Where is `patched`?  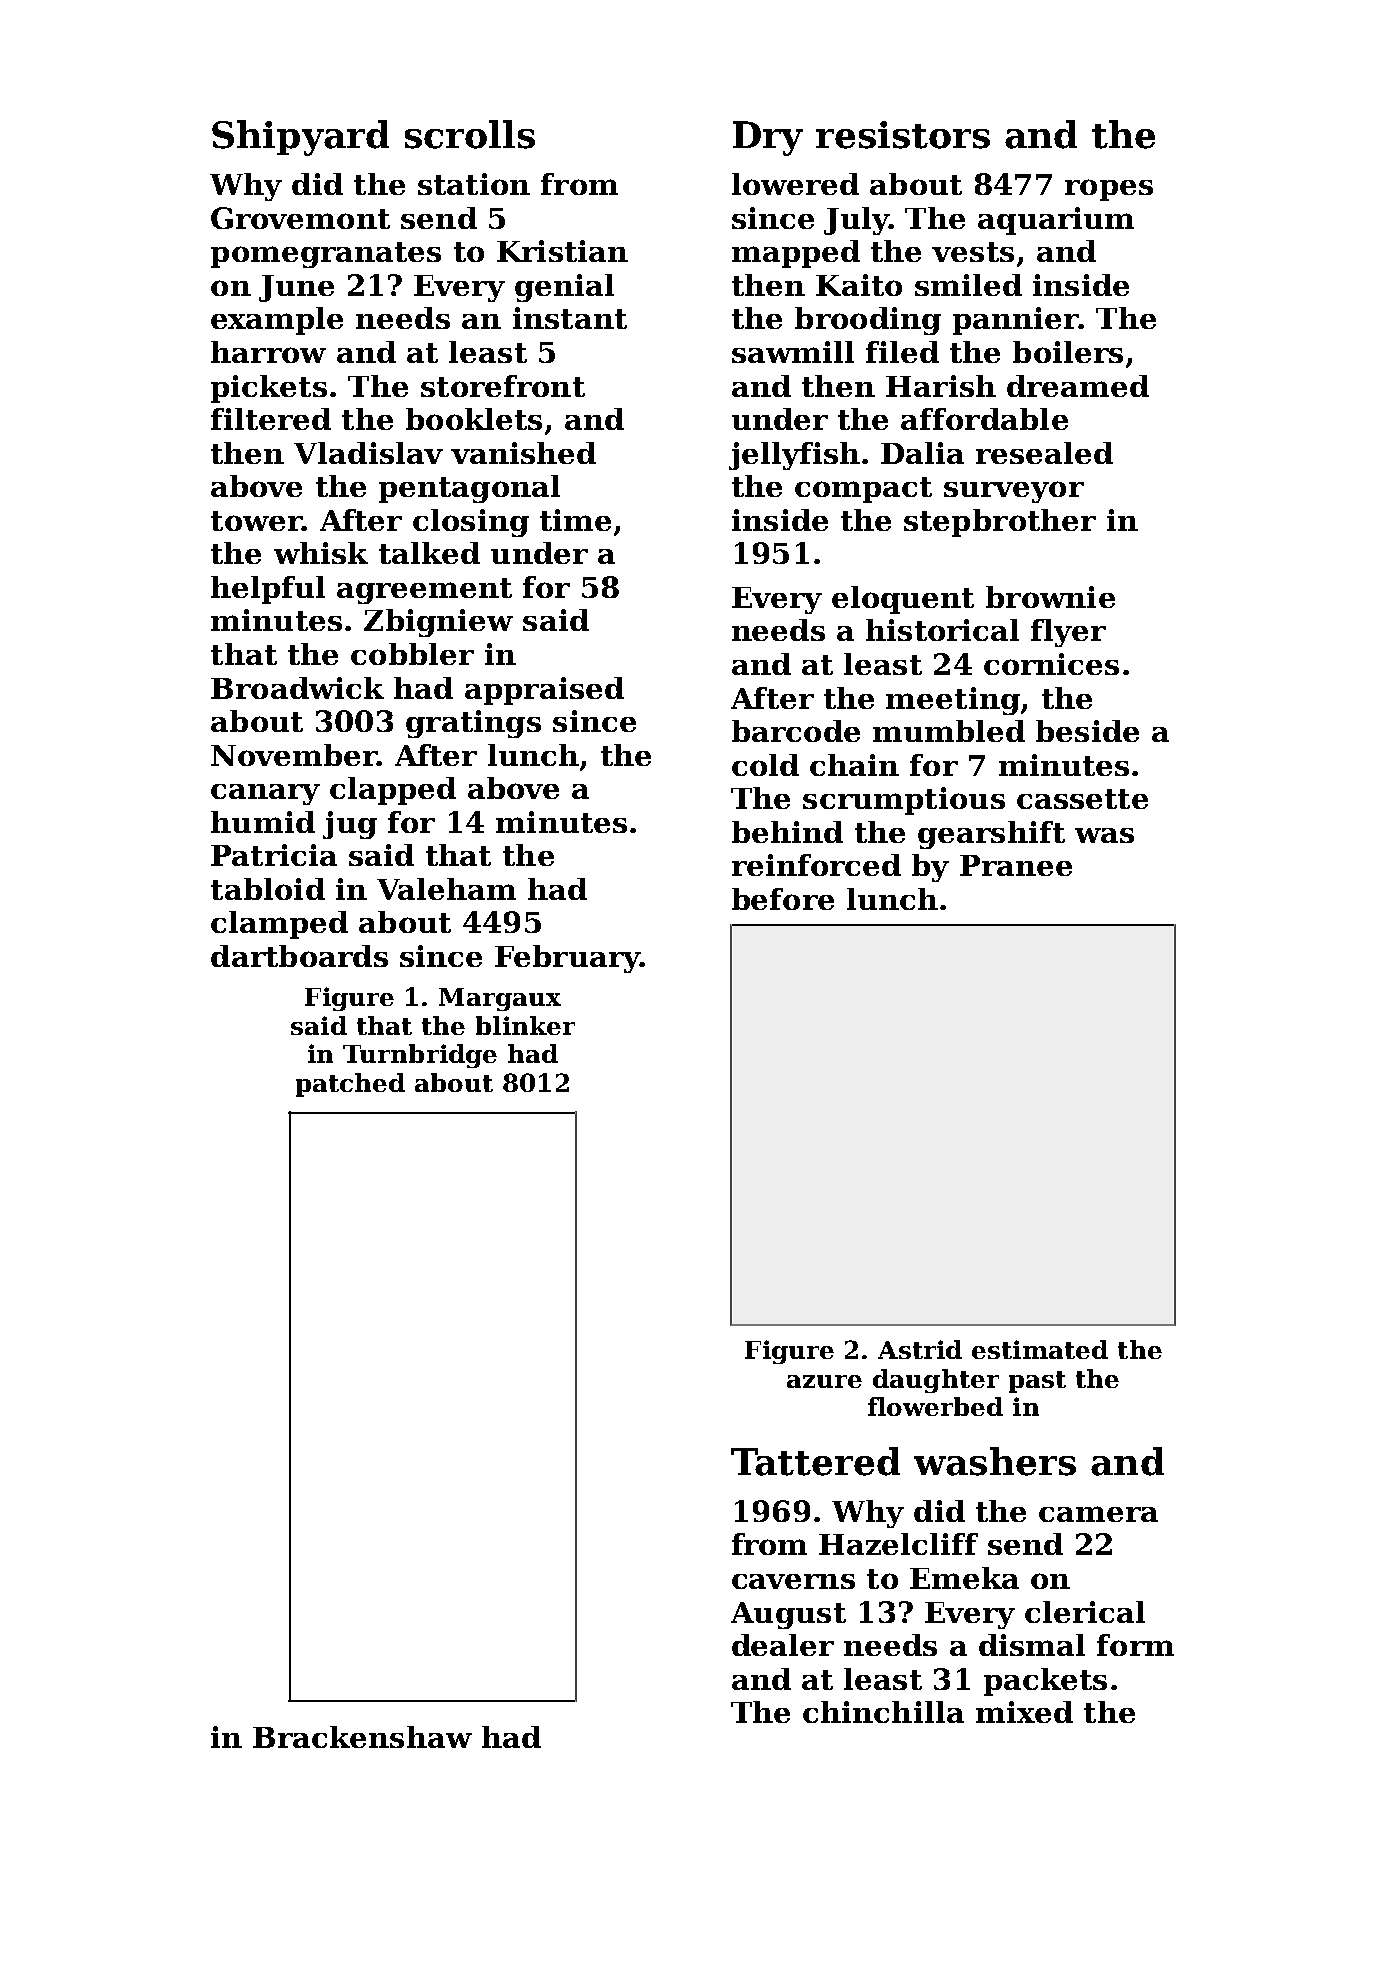 patched is located at coordinates (350, 1085).
